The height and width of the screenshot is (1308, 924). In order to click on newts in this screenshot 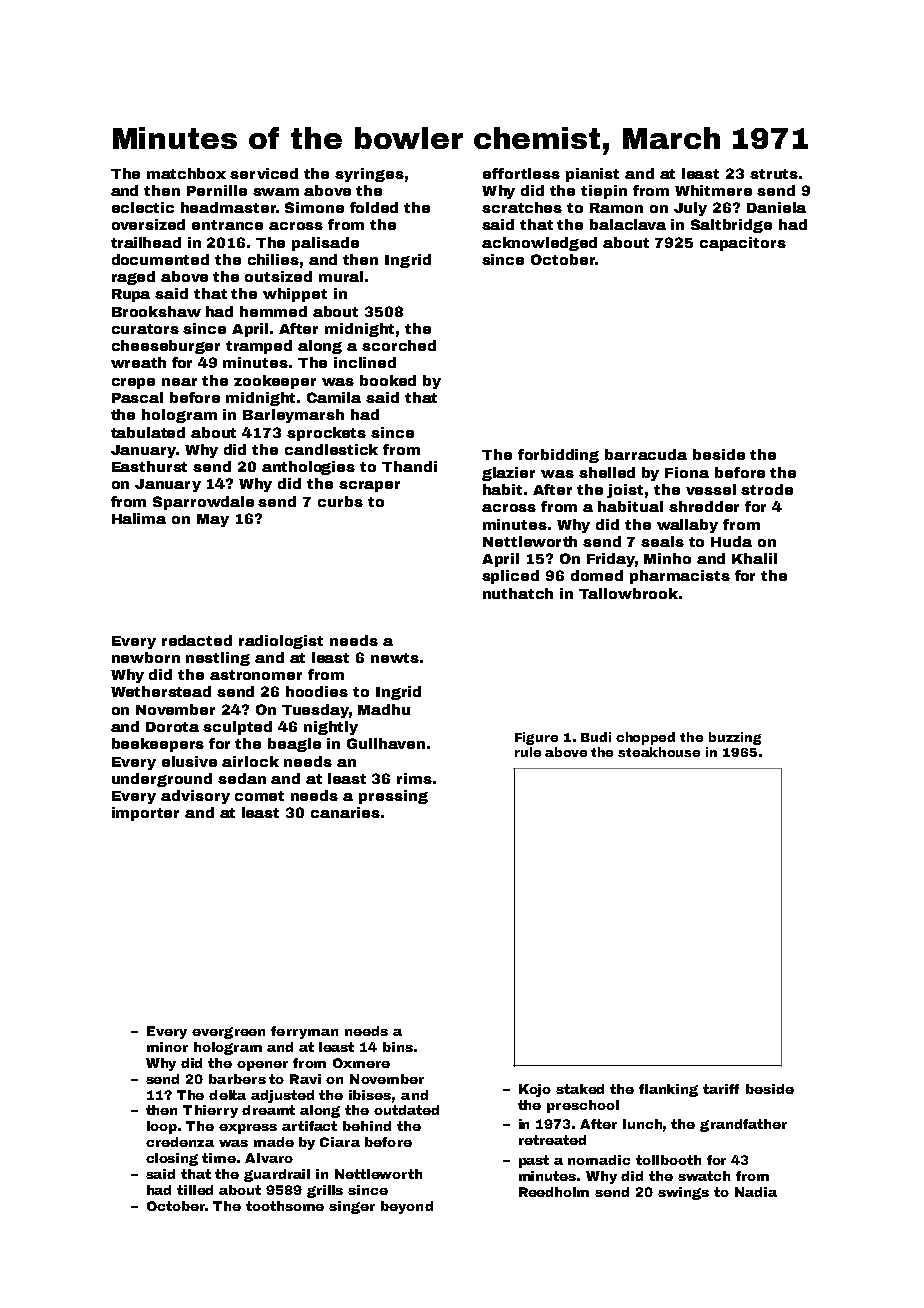, I will do `click(395, 658)`.
